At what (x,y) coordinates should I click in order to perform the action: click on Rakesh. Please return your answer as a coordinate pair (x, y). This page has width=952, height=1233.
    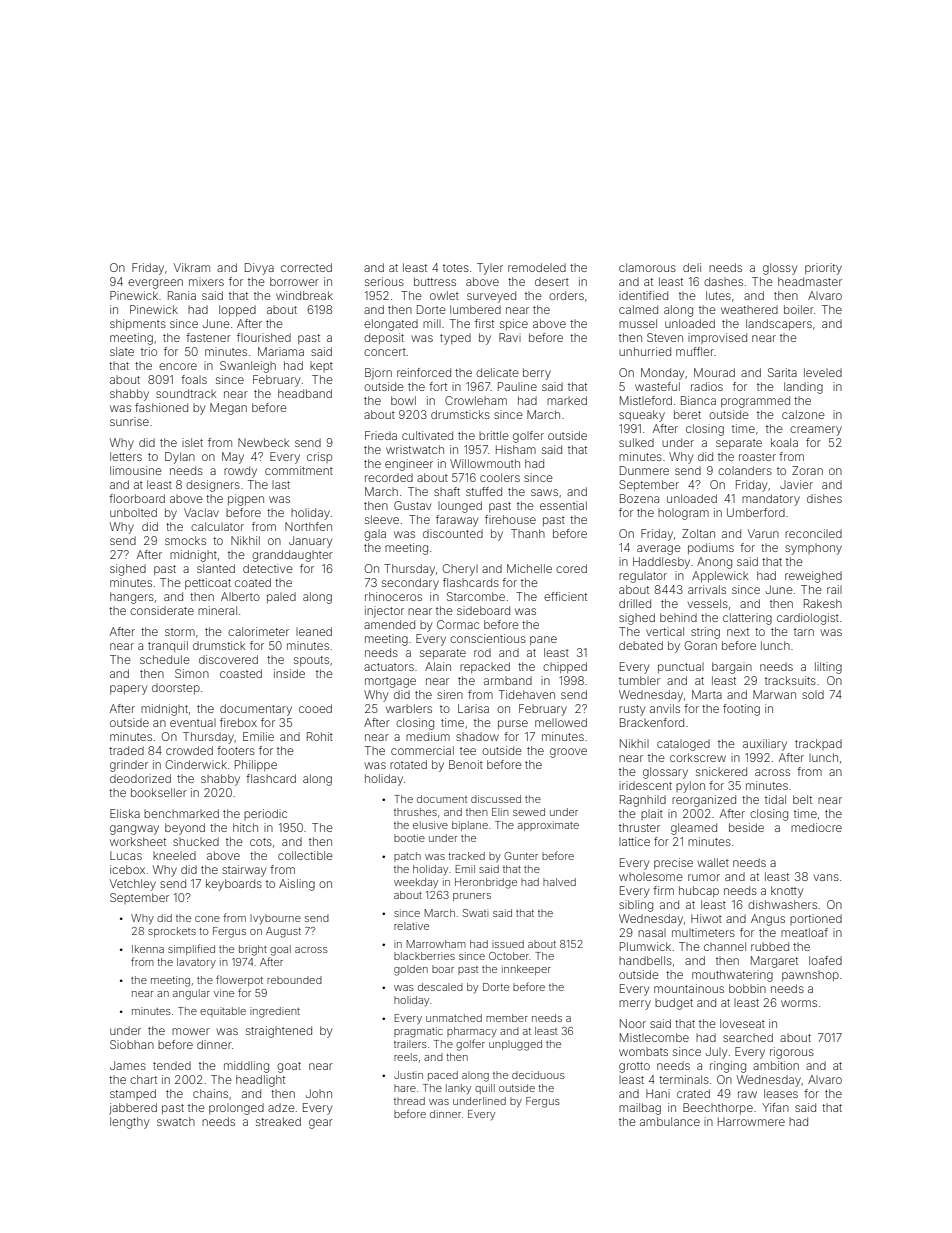
    Looking at the image, I should click on (823, 603).
